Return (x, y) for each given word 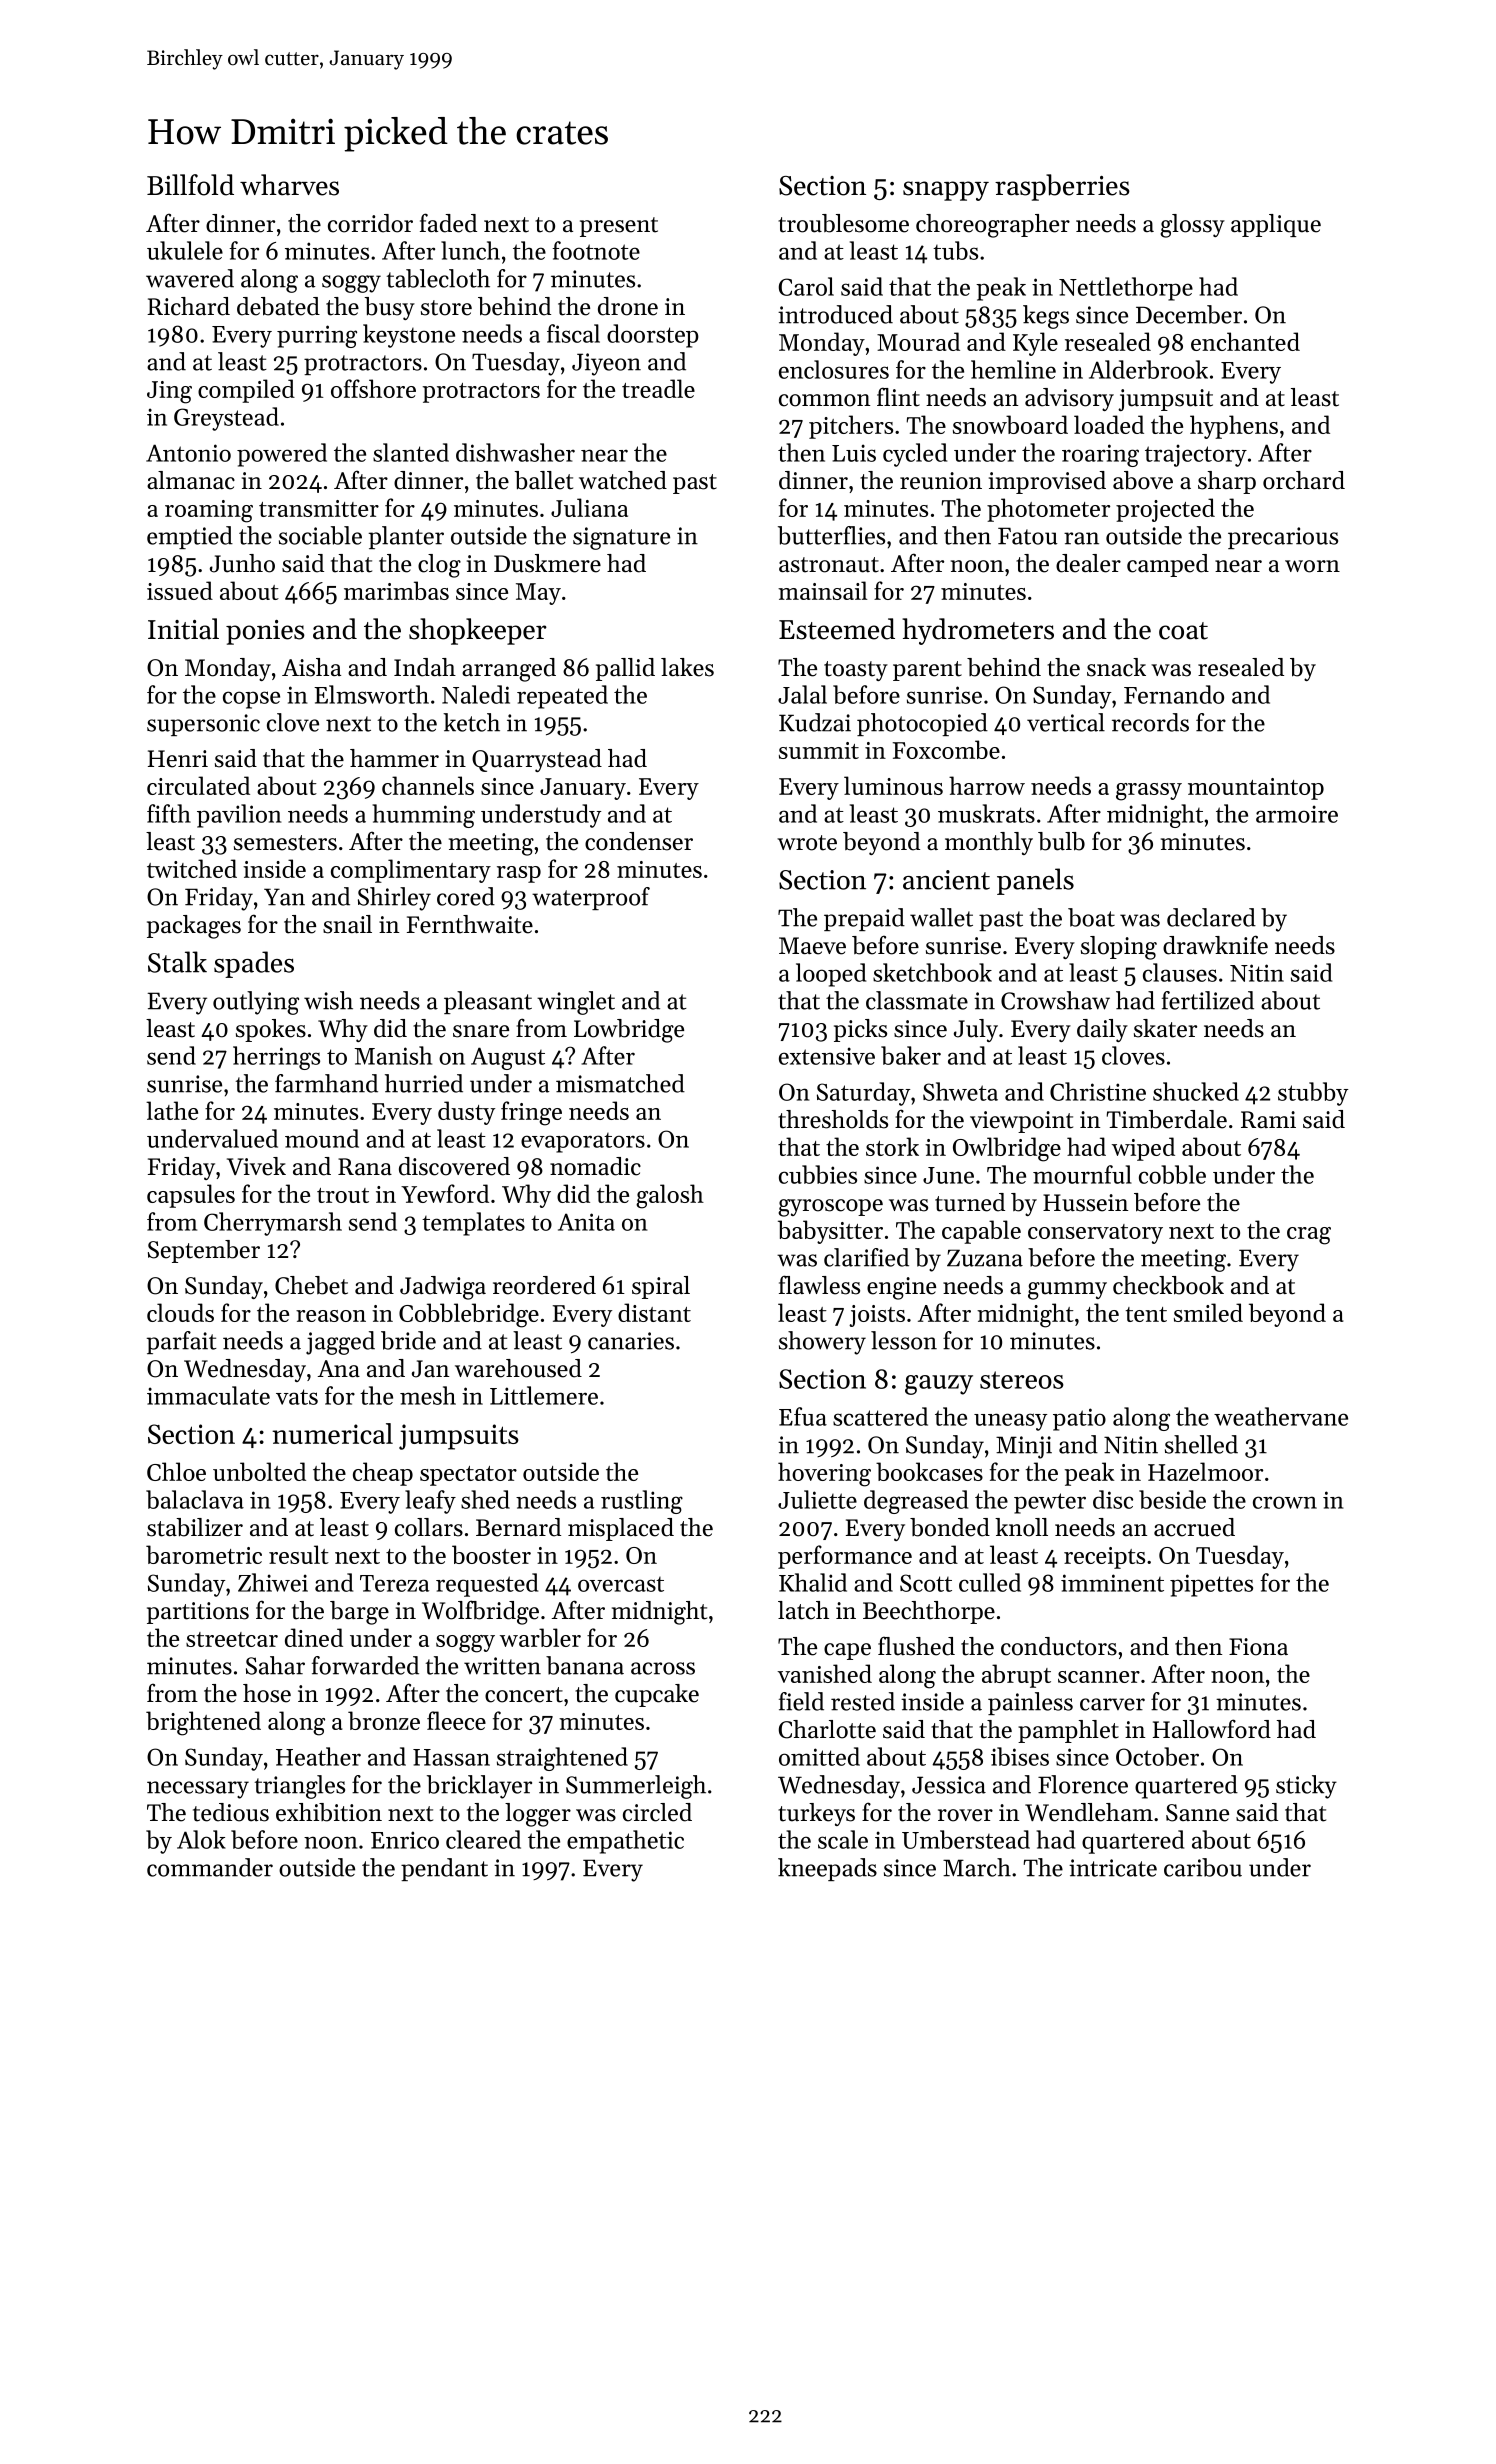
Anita (586, 1222)
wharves (289, 185)
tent (1146, 1314)
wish (328, 1000)
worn (1312, 566)
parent (927, 671)
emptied (190, 537)
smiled (1208, 1312)
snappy (946, 191)
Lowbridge (629, 1031)
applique (1276, 225)
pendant (444, 1869)
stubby (1313, 1094)
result (299, 1554)
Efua (803, 1416)
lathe (172, 1110)
